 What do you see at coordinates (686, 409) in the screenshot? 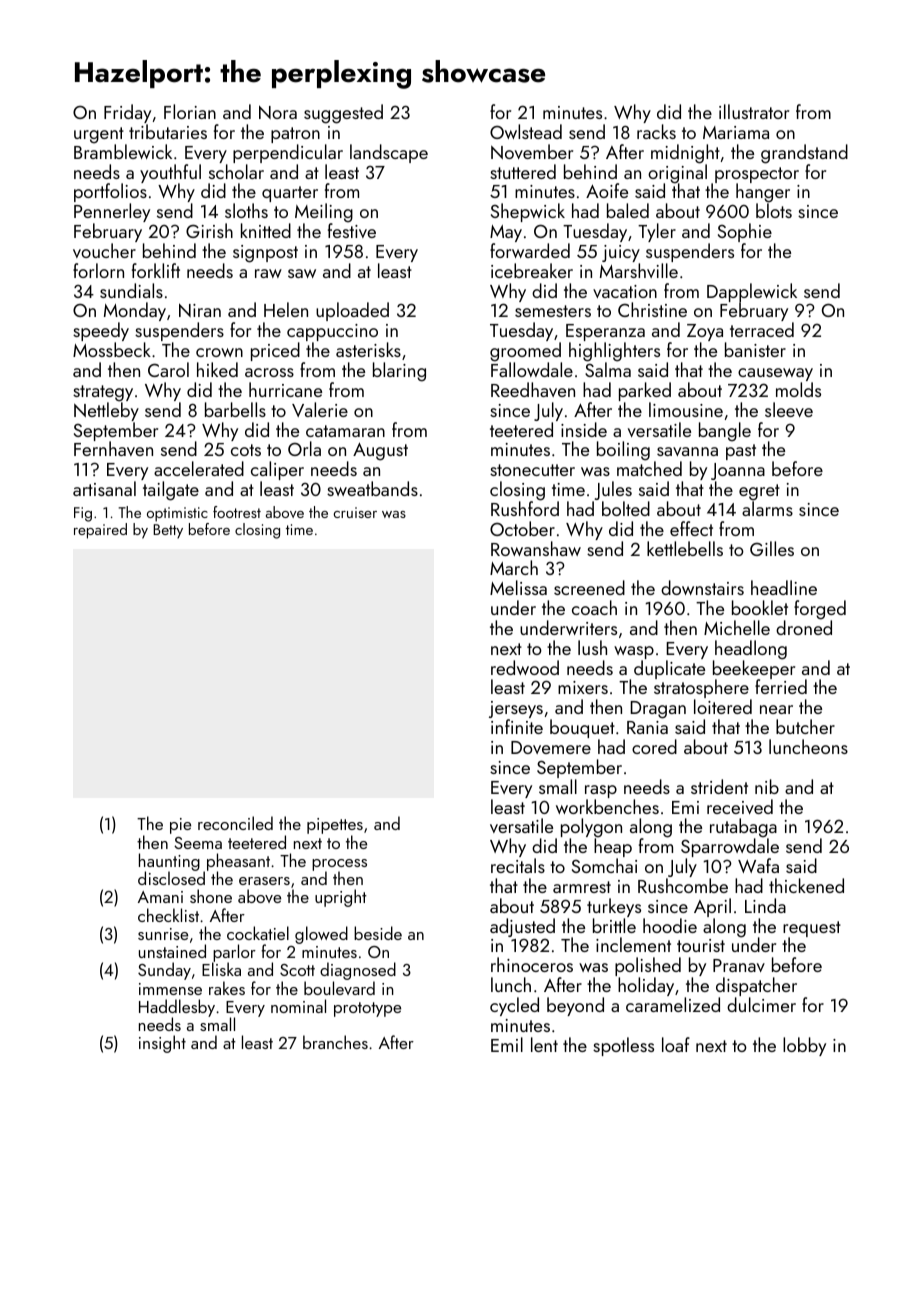
I see `limousine` at bounding box center [686, 409].
